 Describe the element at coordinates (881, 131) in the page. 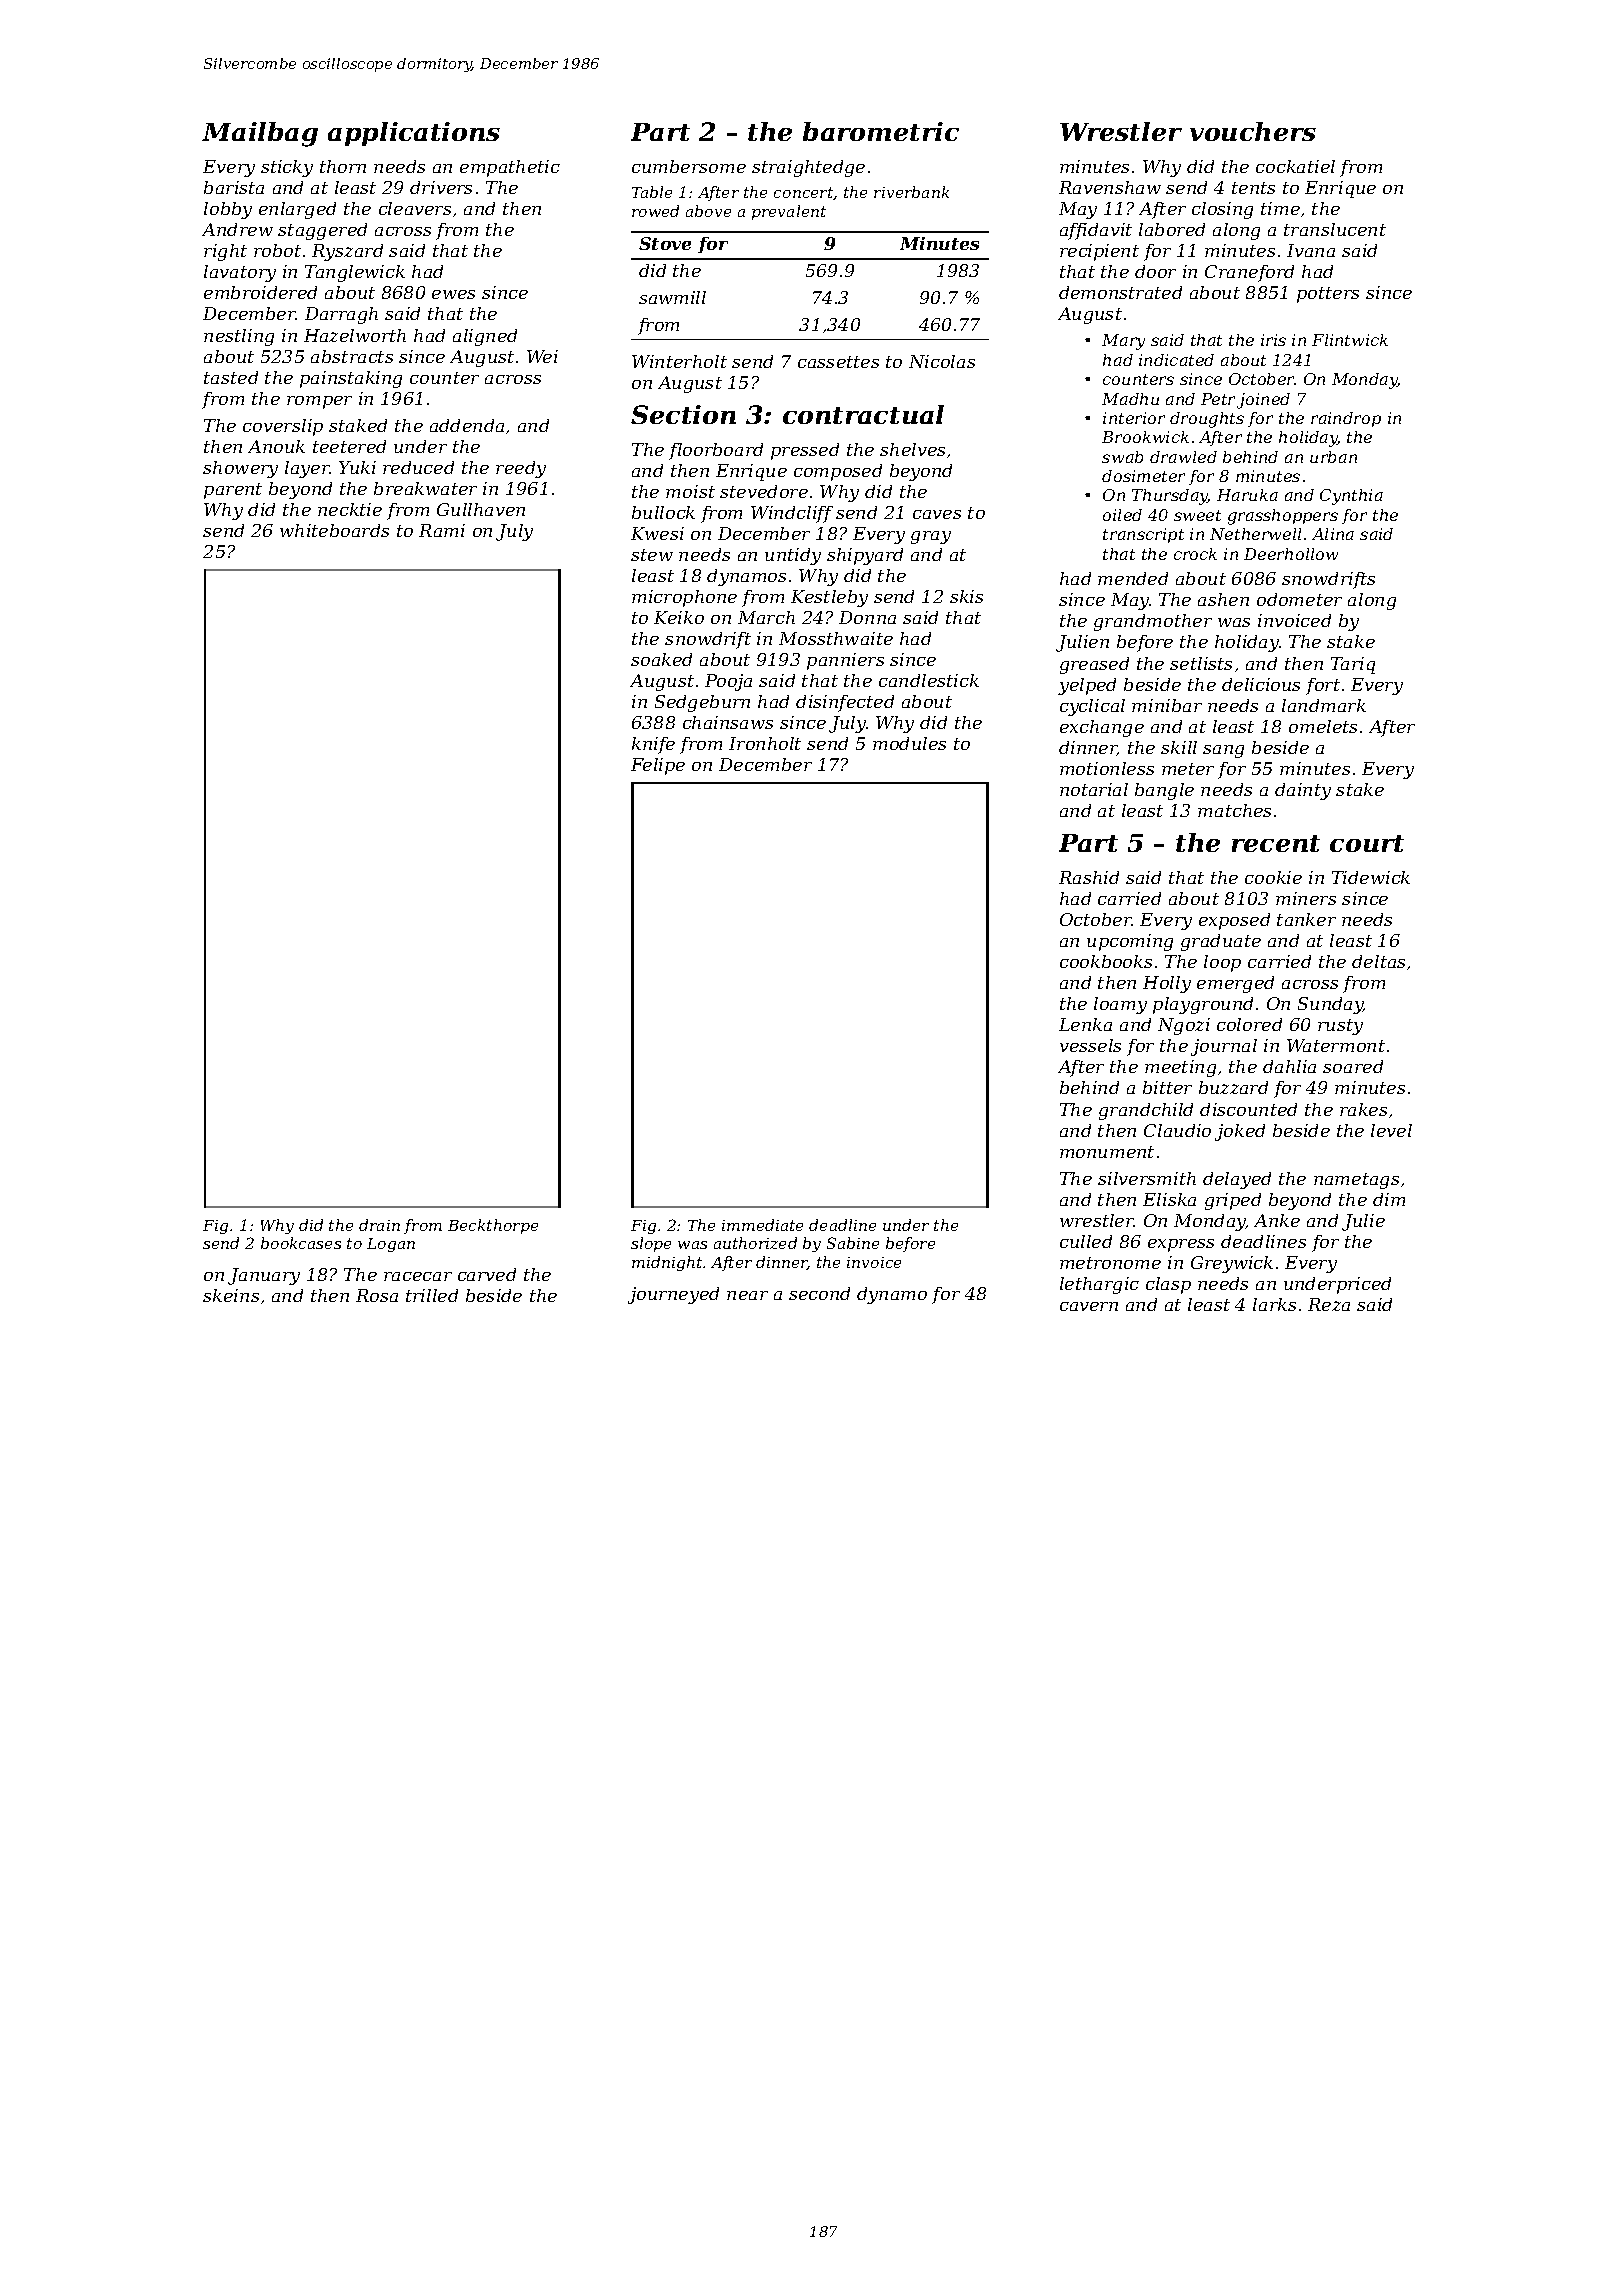

I see `barometric` at that location.
